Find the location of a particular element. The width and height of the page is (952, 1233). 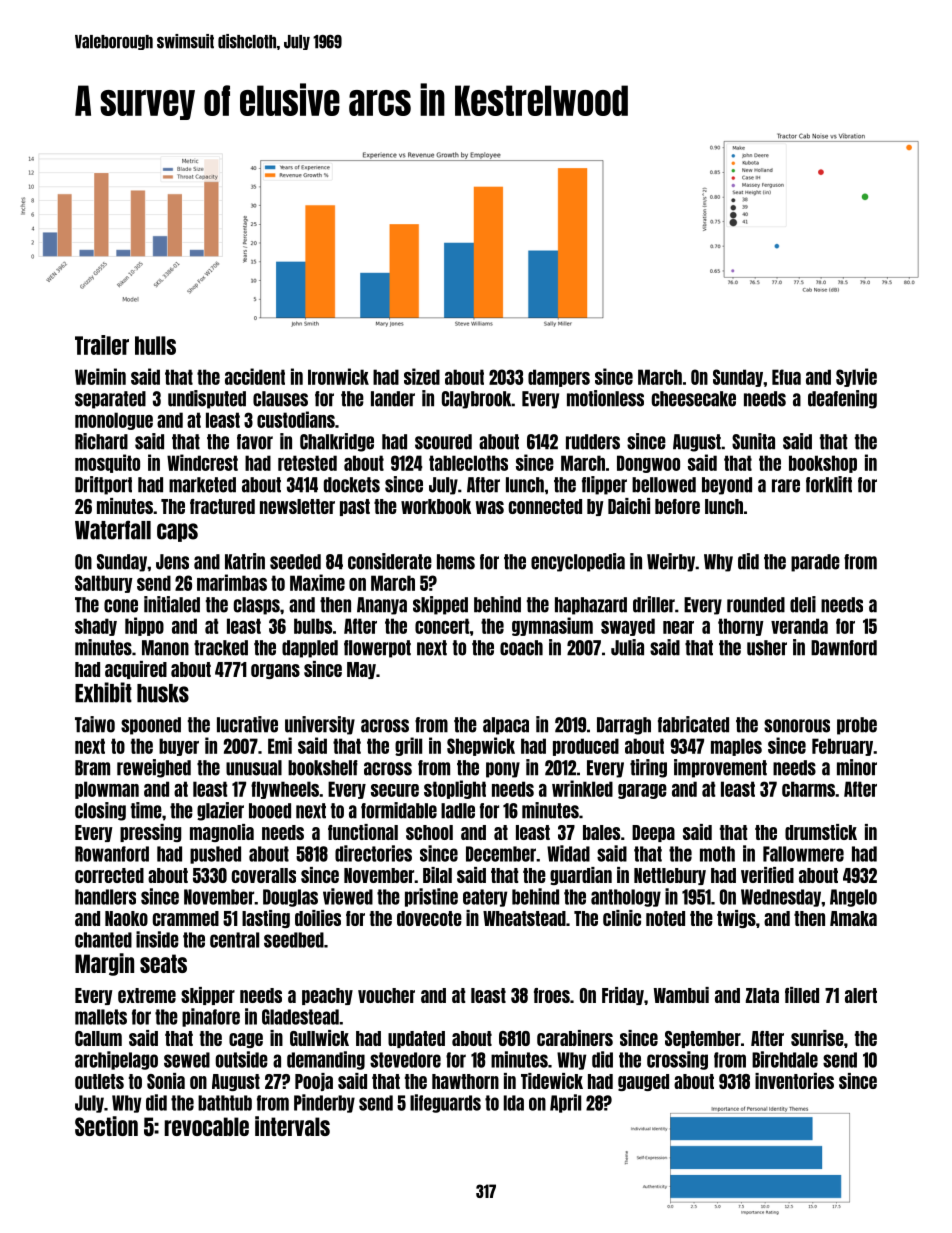

probe is located at coordinates (857, 726).
